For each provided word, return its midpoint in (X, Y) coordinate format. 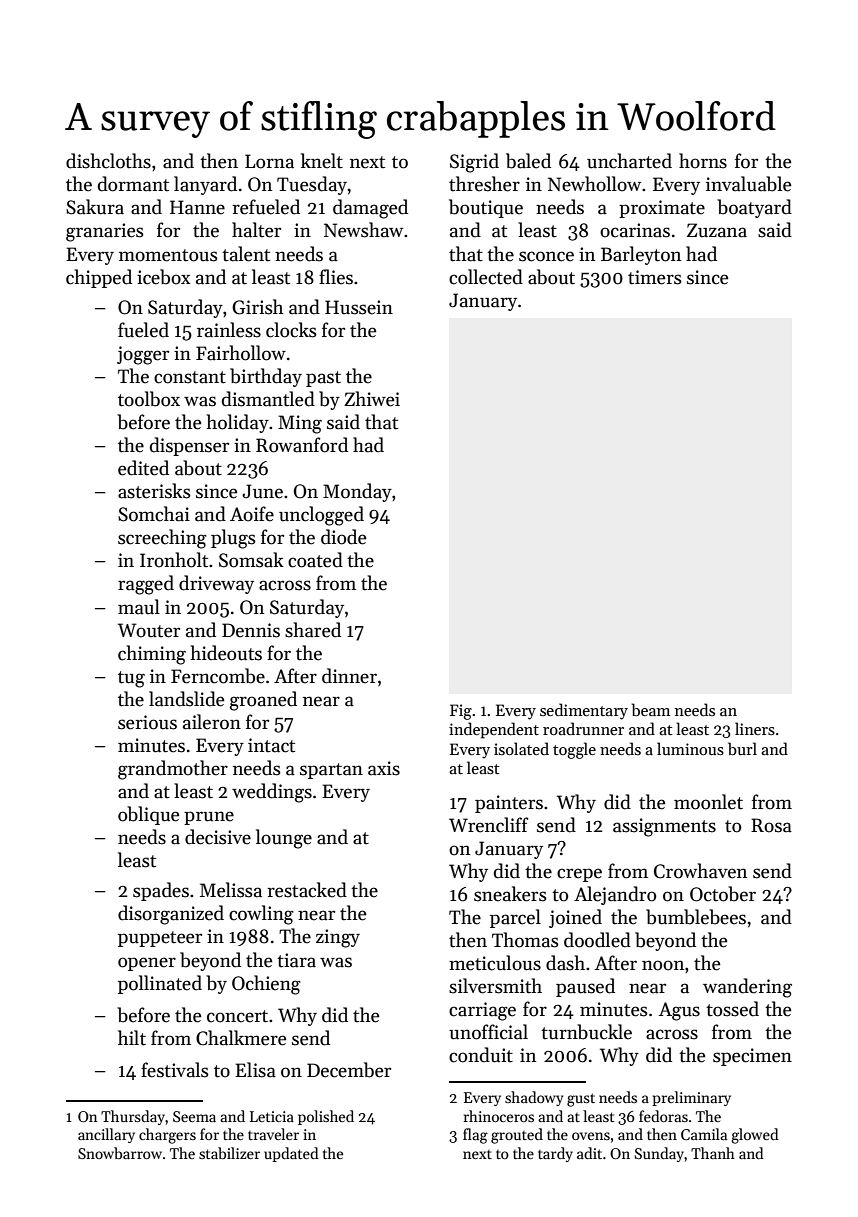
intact (271, 745)
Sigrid (474, 163)
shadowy (534, 1098)
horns (703, 161)
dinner (349, 676)
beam (651, 710)
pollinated (160, 984)
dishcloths (108, 161)
